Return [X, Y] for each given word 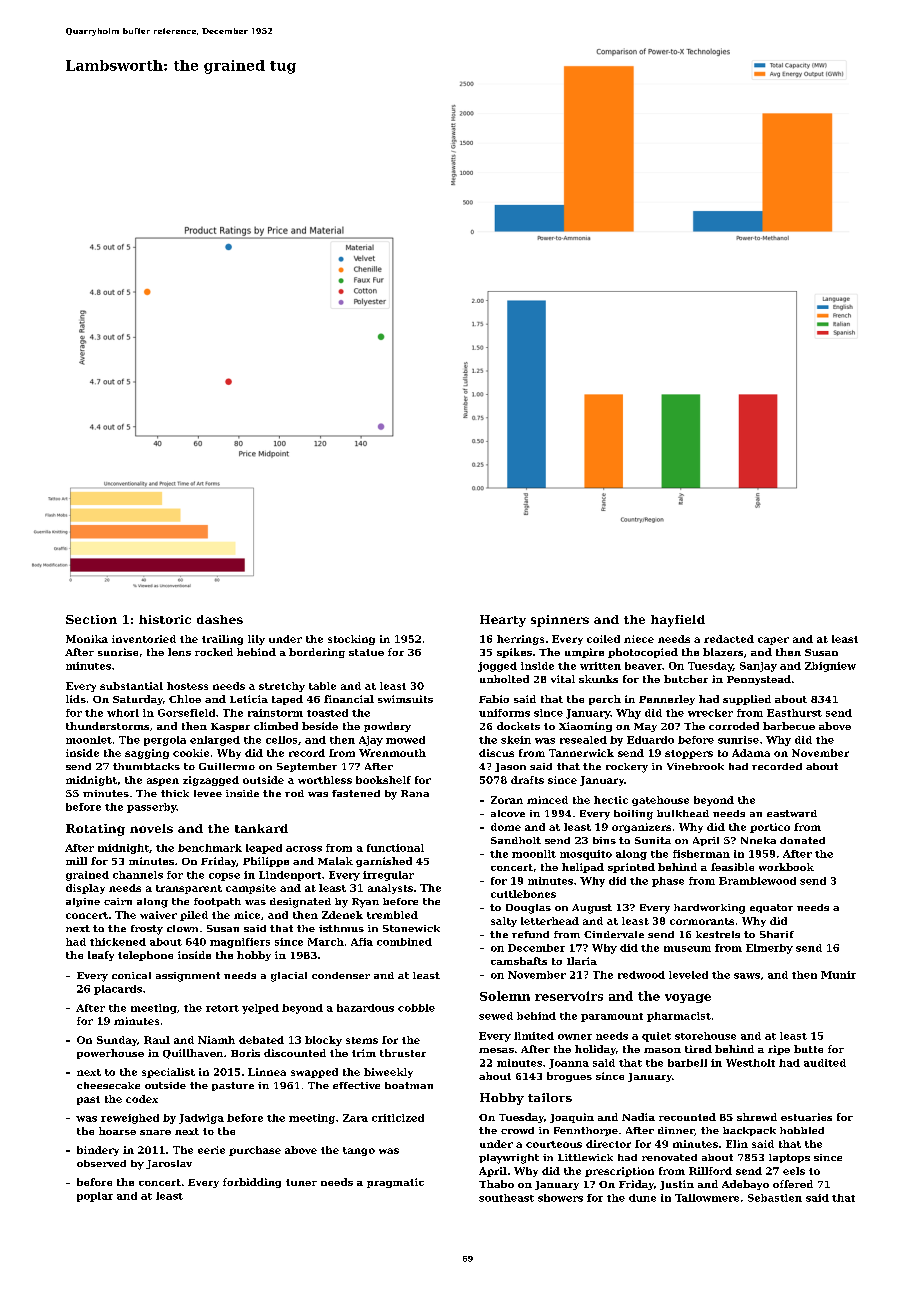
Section [91, 619]
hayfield [678, 621]
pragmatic [395, 1183]
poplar [95, 1197]
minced [547, 800]
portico [770, 828]
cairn [118, 901]
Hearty [503, 621]
